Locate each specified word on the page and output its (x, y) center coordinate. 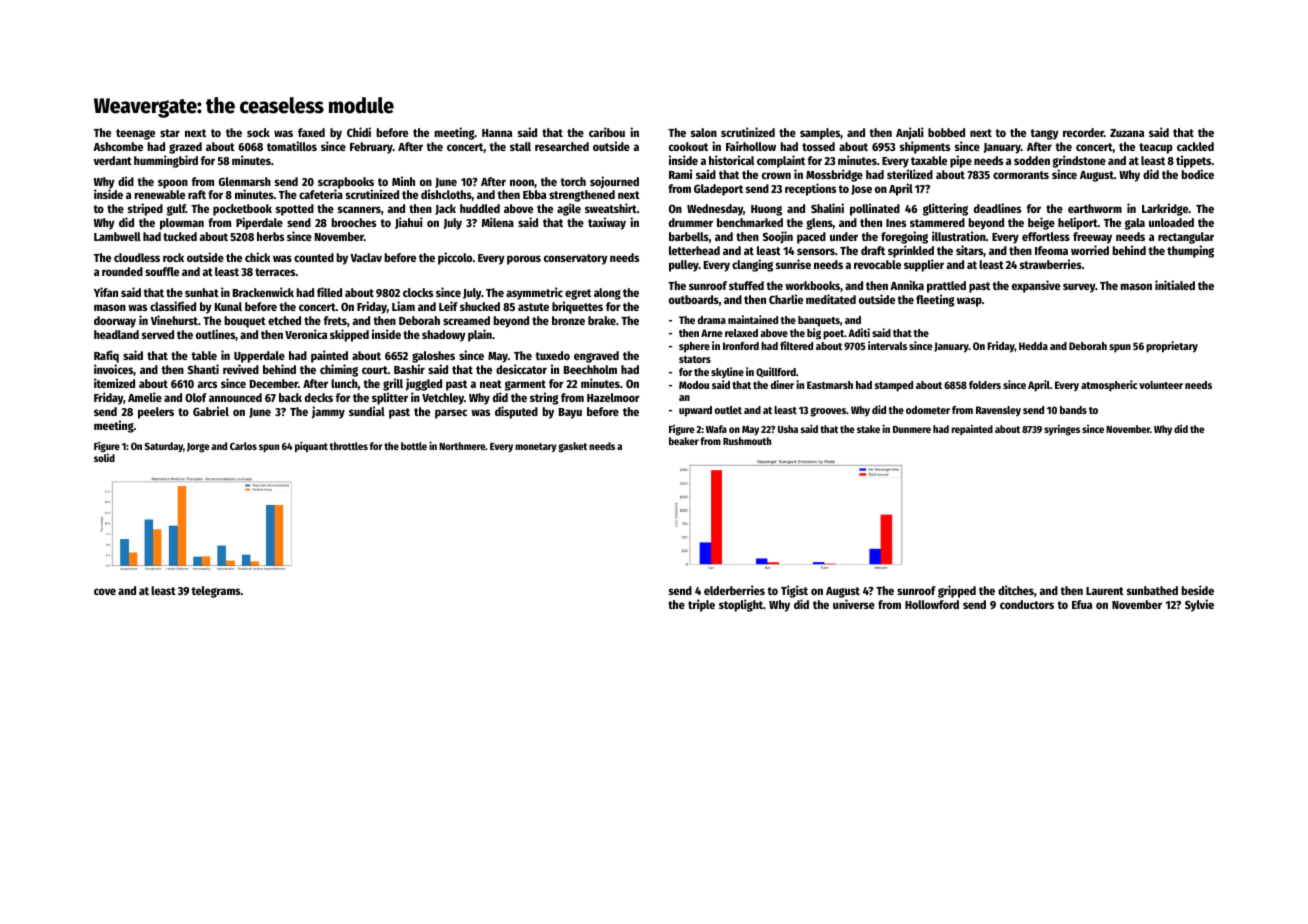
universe (854, 604)
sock (258, 132)
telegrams (216, 592)
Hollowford (932, 604)
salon (704, 132)
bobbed (946, 132)
